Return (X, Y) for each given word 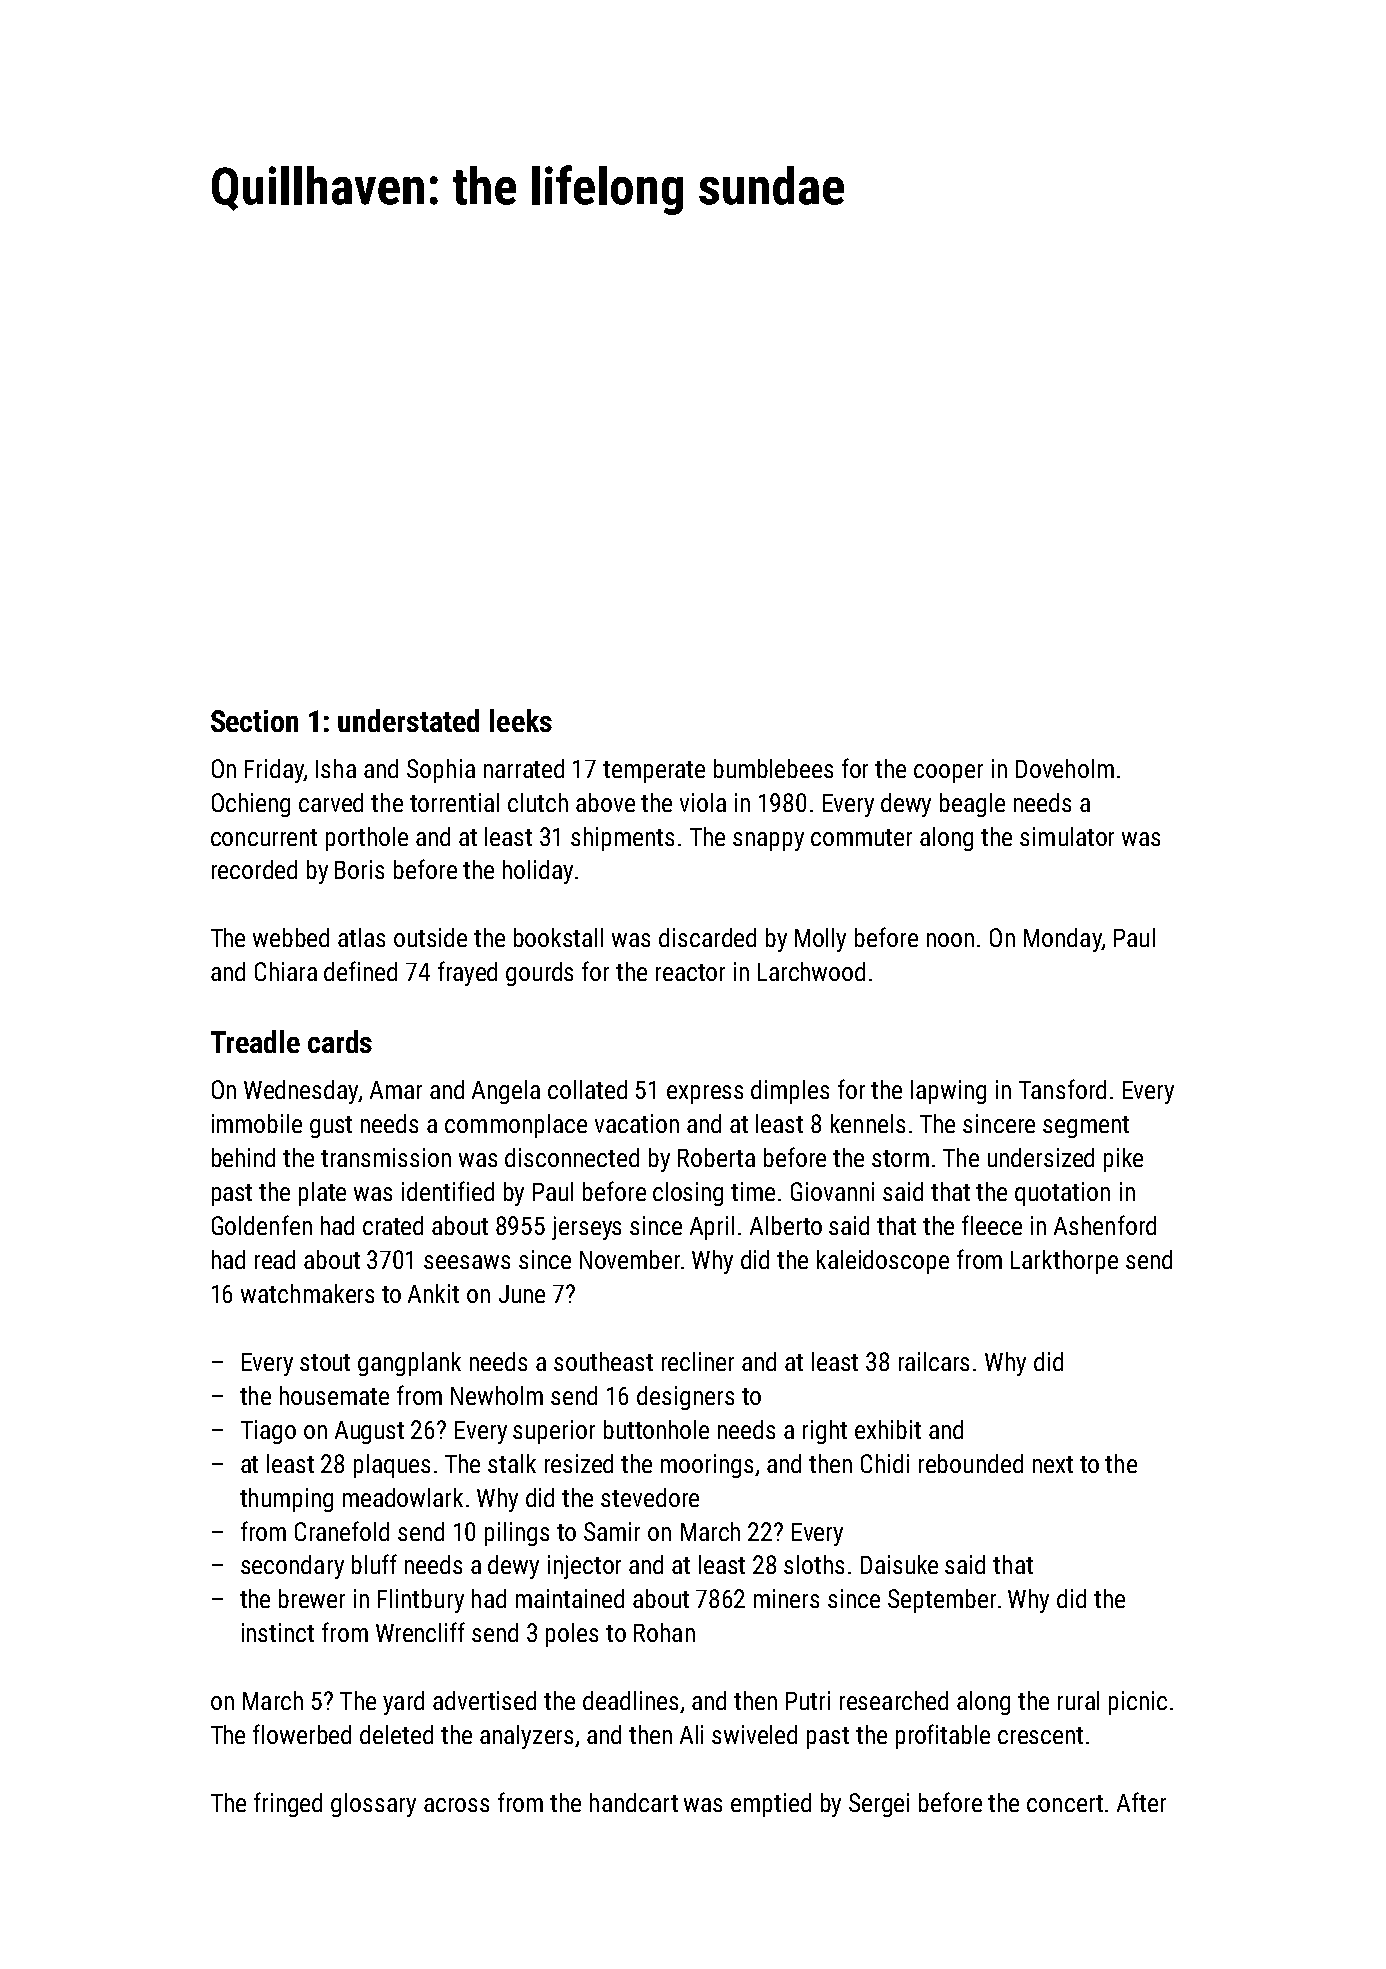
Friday (274, 771)
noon (950, 940)
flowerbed (302, 1734)
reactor (690, 972)
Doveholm (1065, 768)
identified (448, 1191)
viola (703, 802)
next (1053, 1464)
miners (786, 1598)
